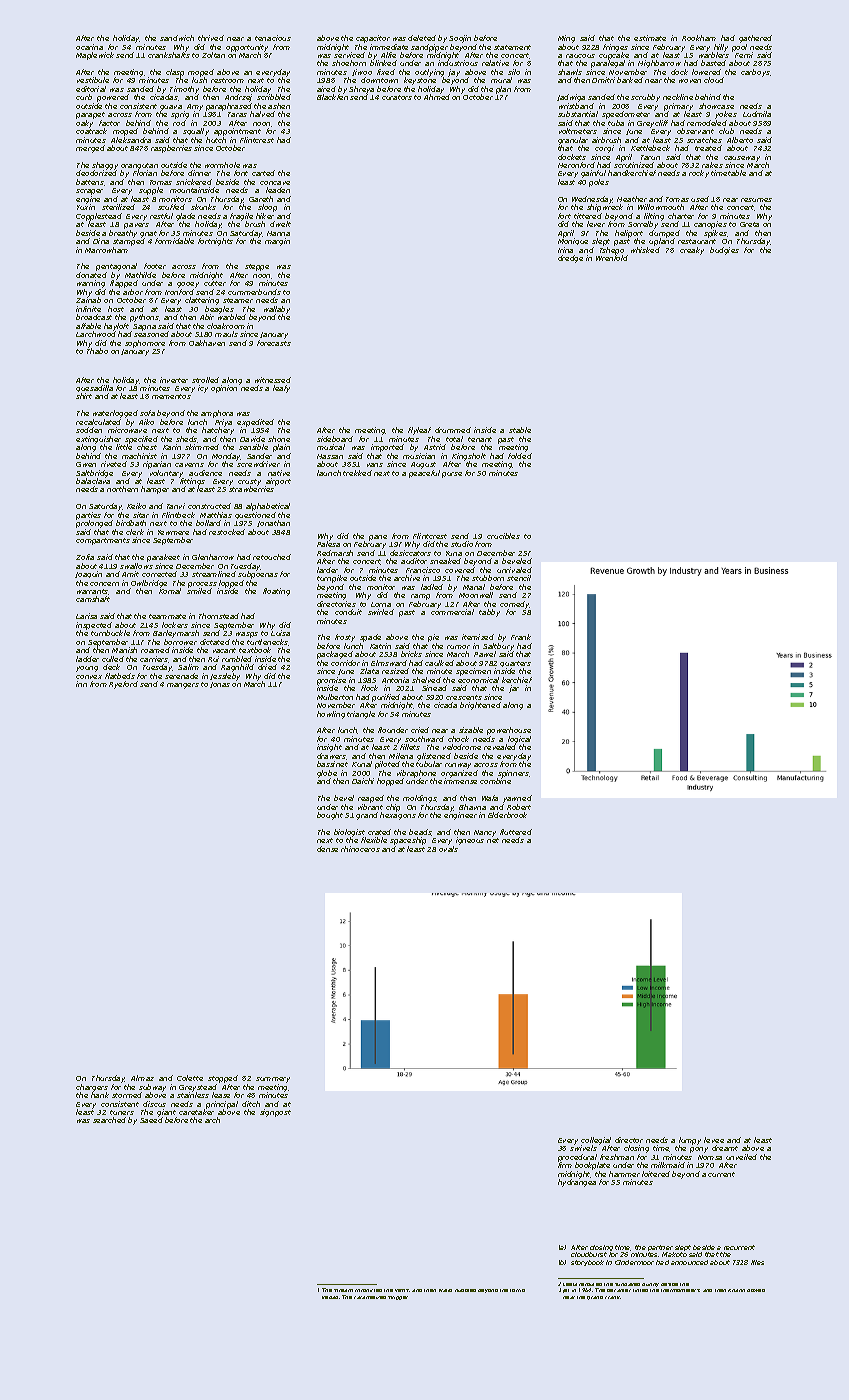  I want to click on stencil, so click(519, 578).
